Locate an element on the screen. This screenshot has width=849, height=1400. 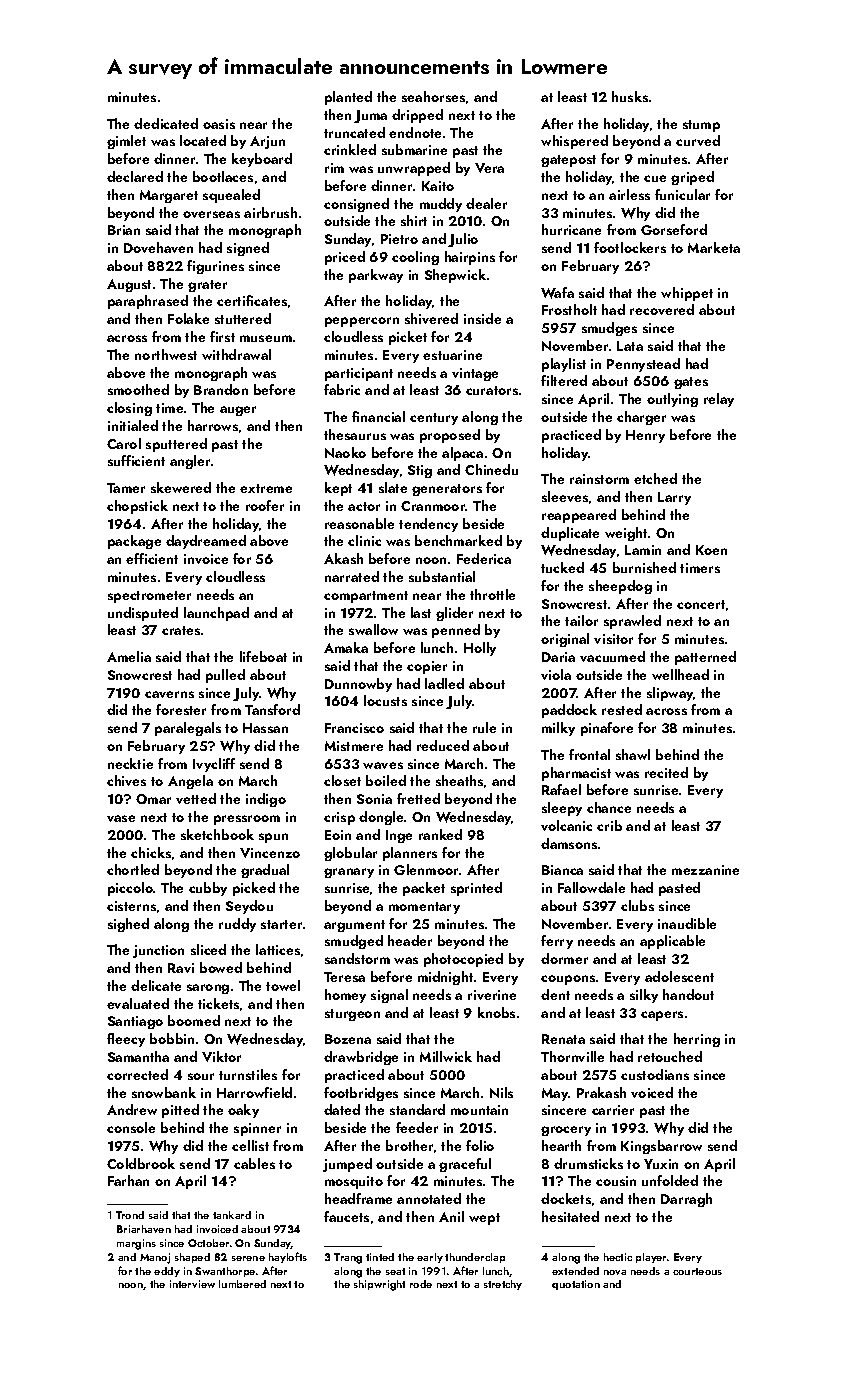
Marketa is located at coordinates (714, 247).
